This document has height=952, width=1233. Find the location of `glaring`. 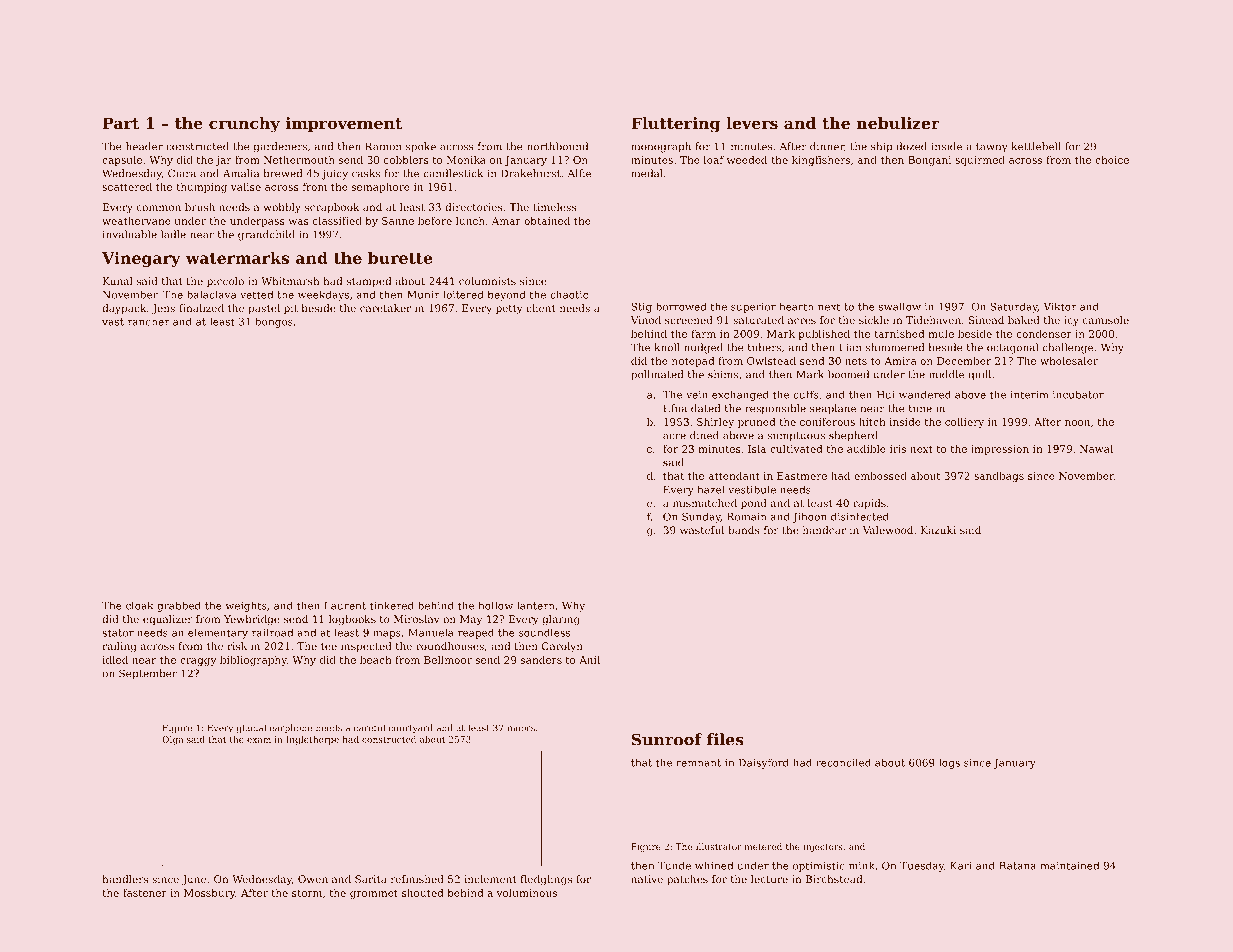

glaring is located at coordinates (561, 620).
